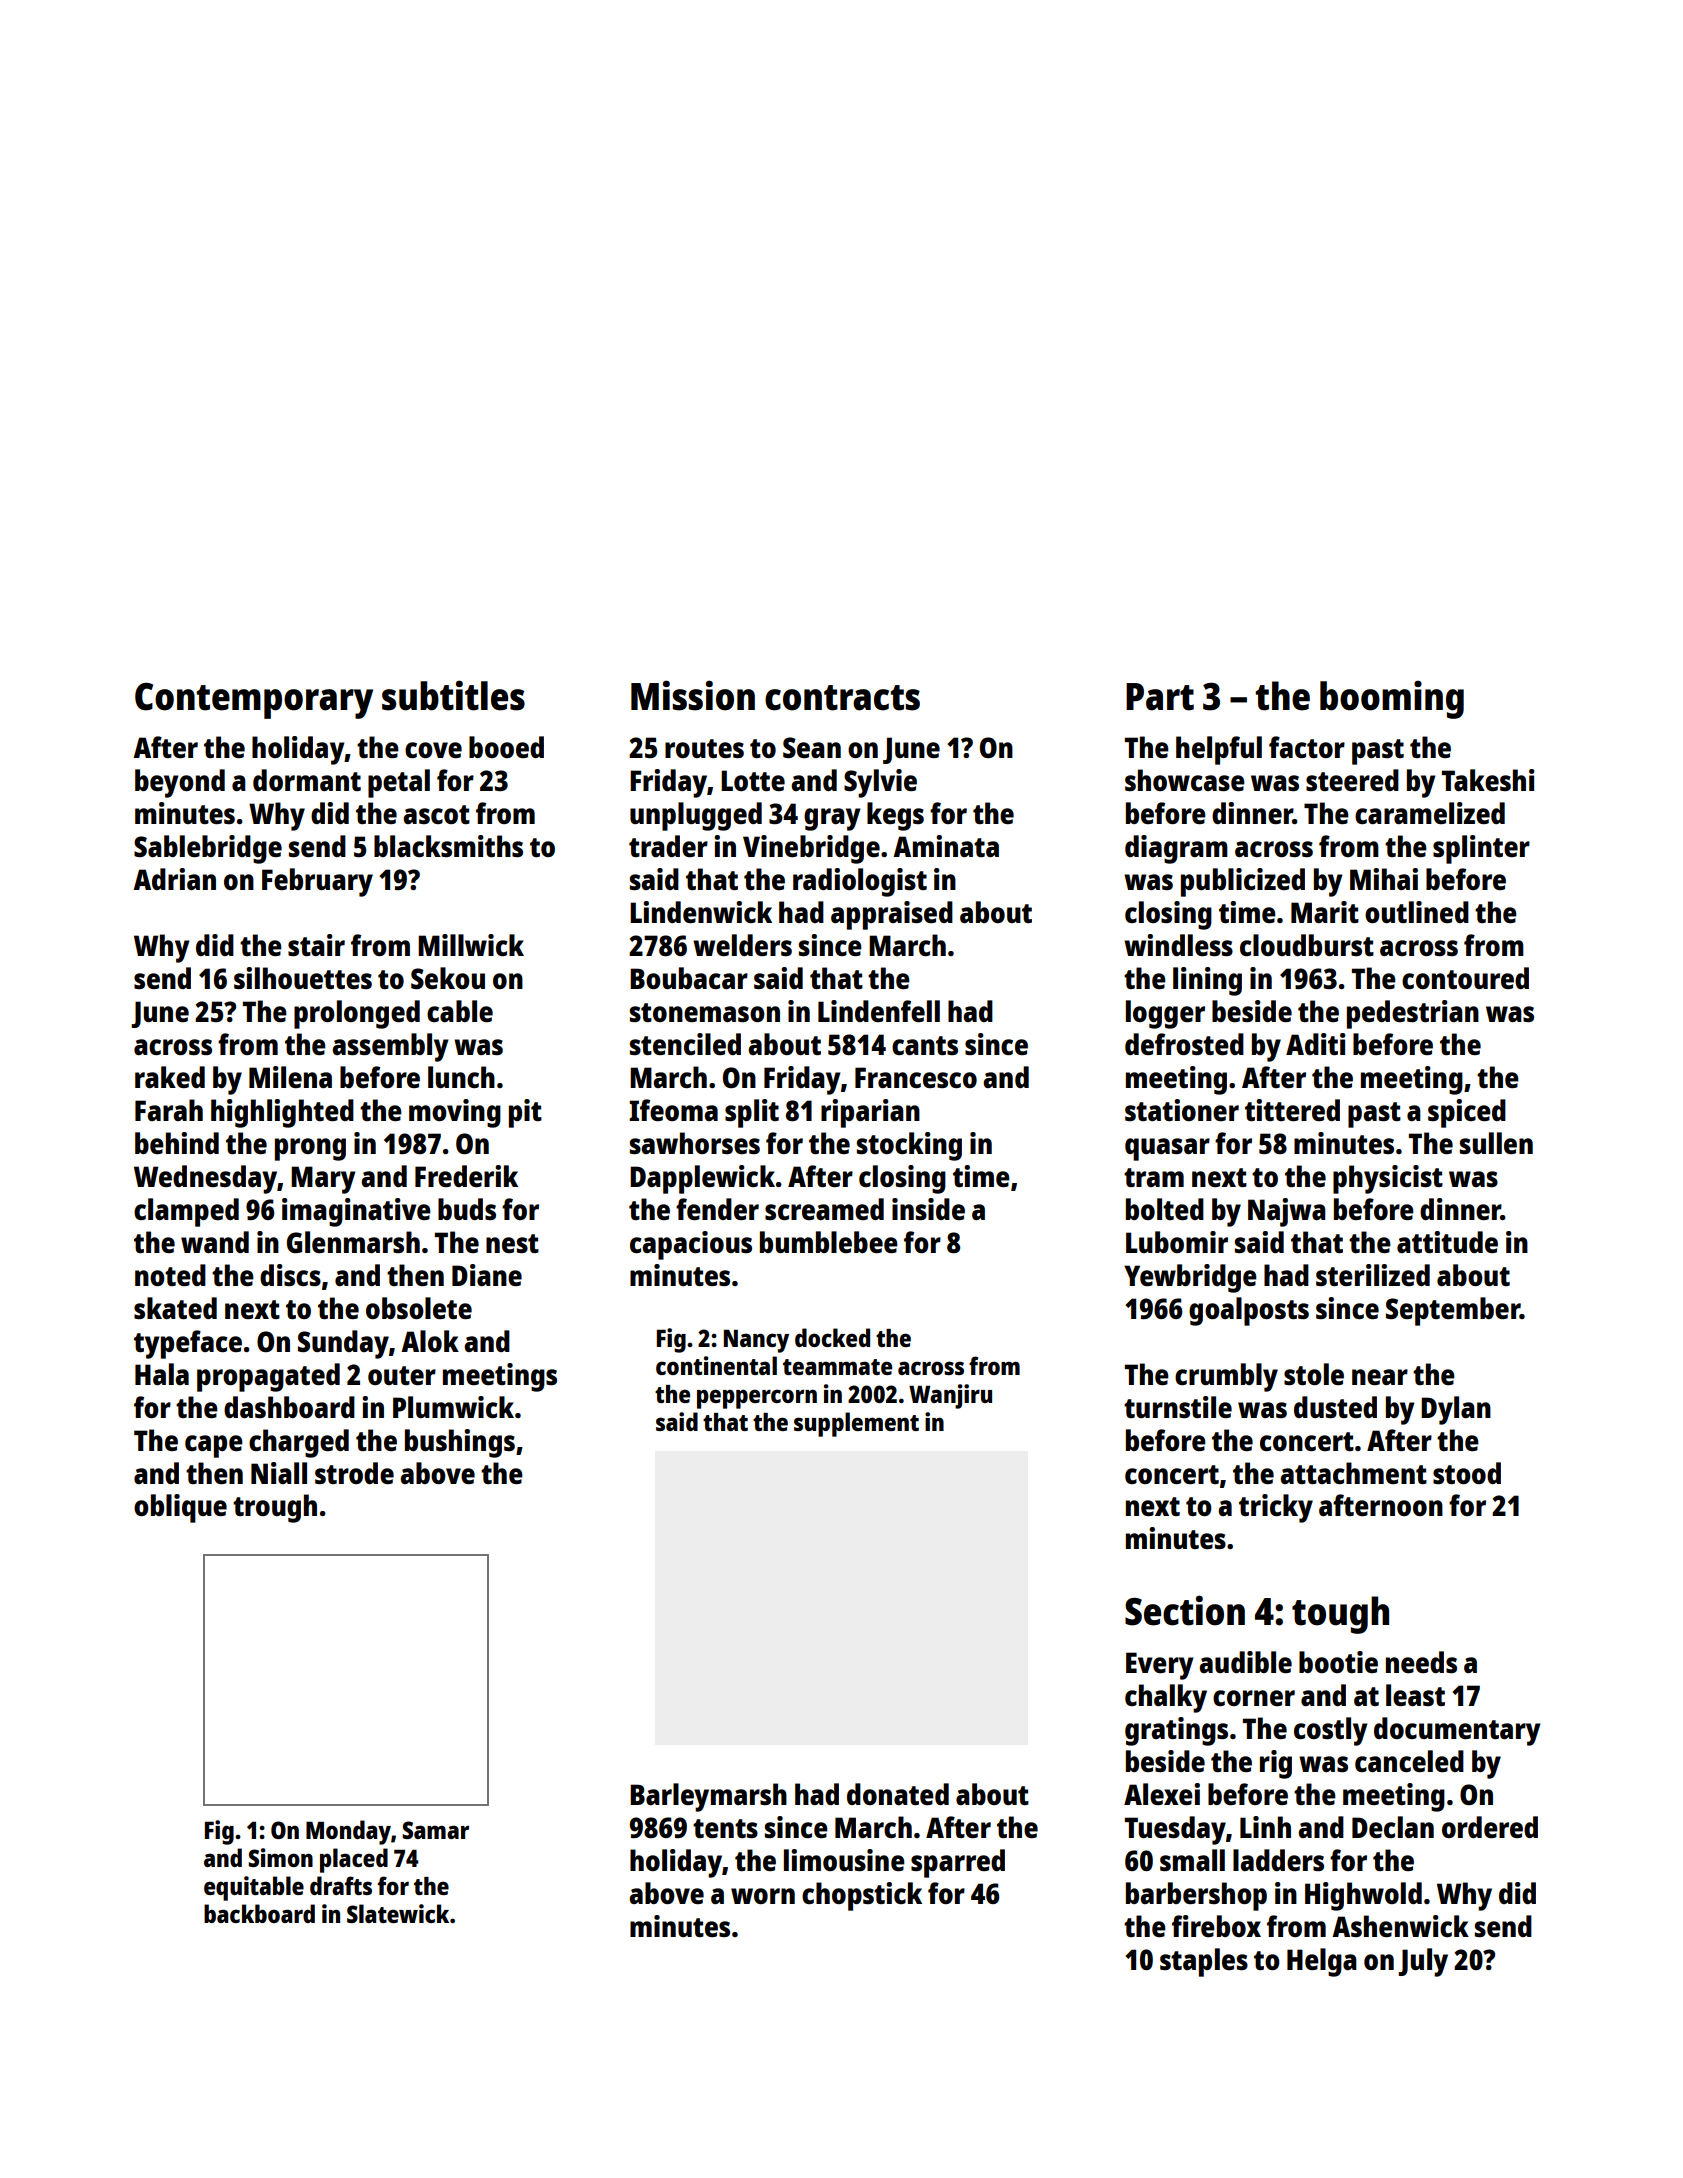  What do you see at coordinates (1165, 1014) in the screenshot?
I see `logger` at bounding box center [1165, 1014].
